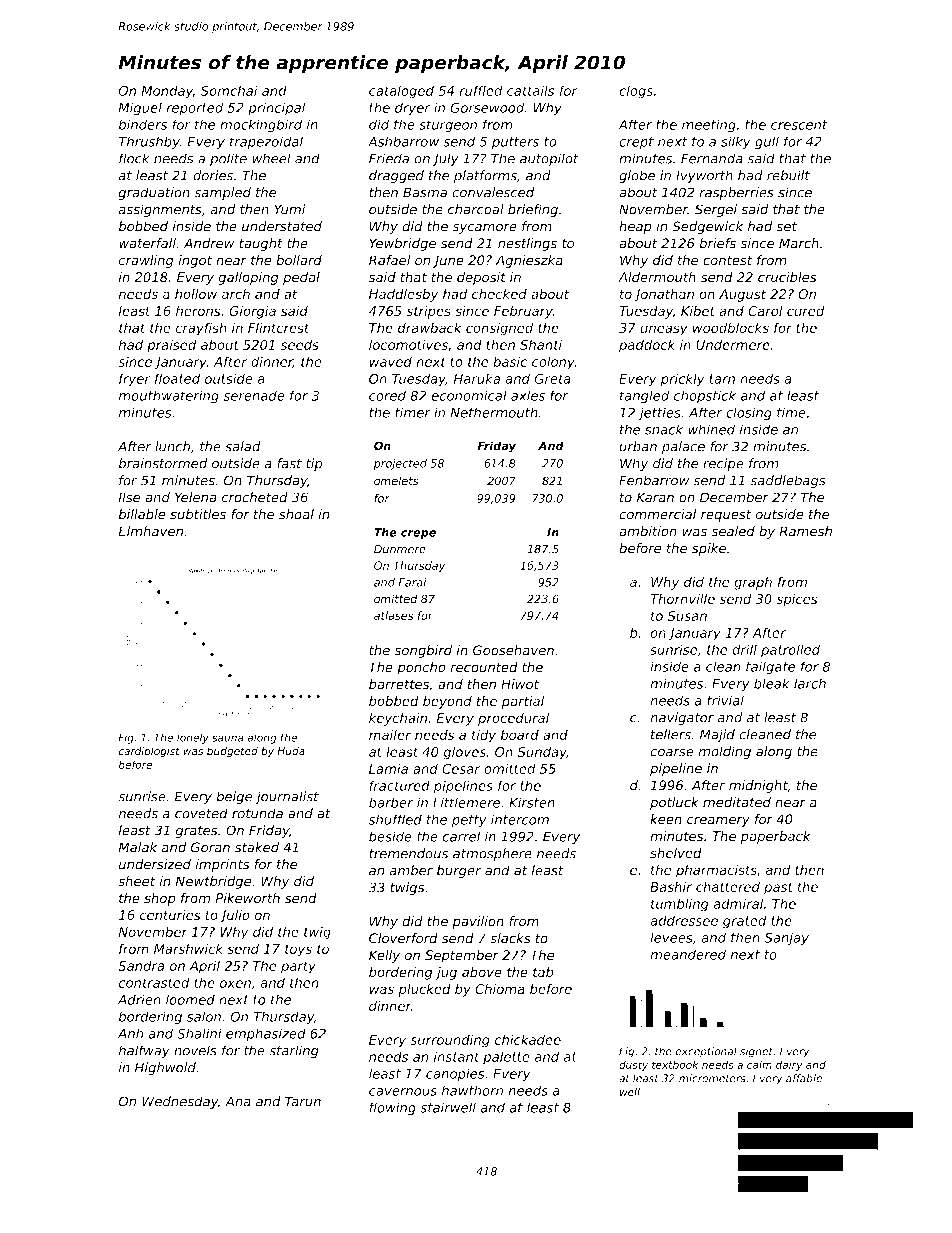 The image size is (952, 1233). I want to click on crescent, so click(799, 125).
